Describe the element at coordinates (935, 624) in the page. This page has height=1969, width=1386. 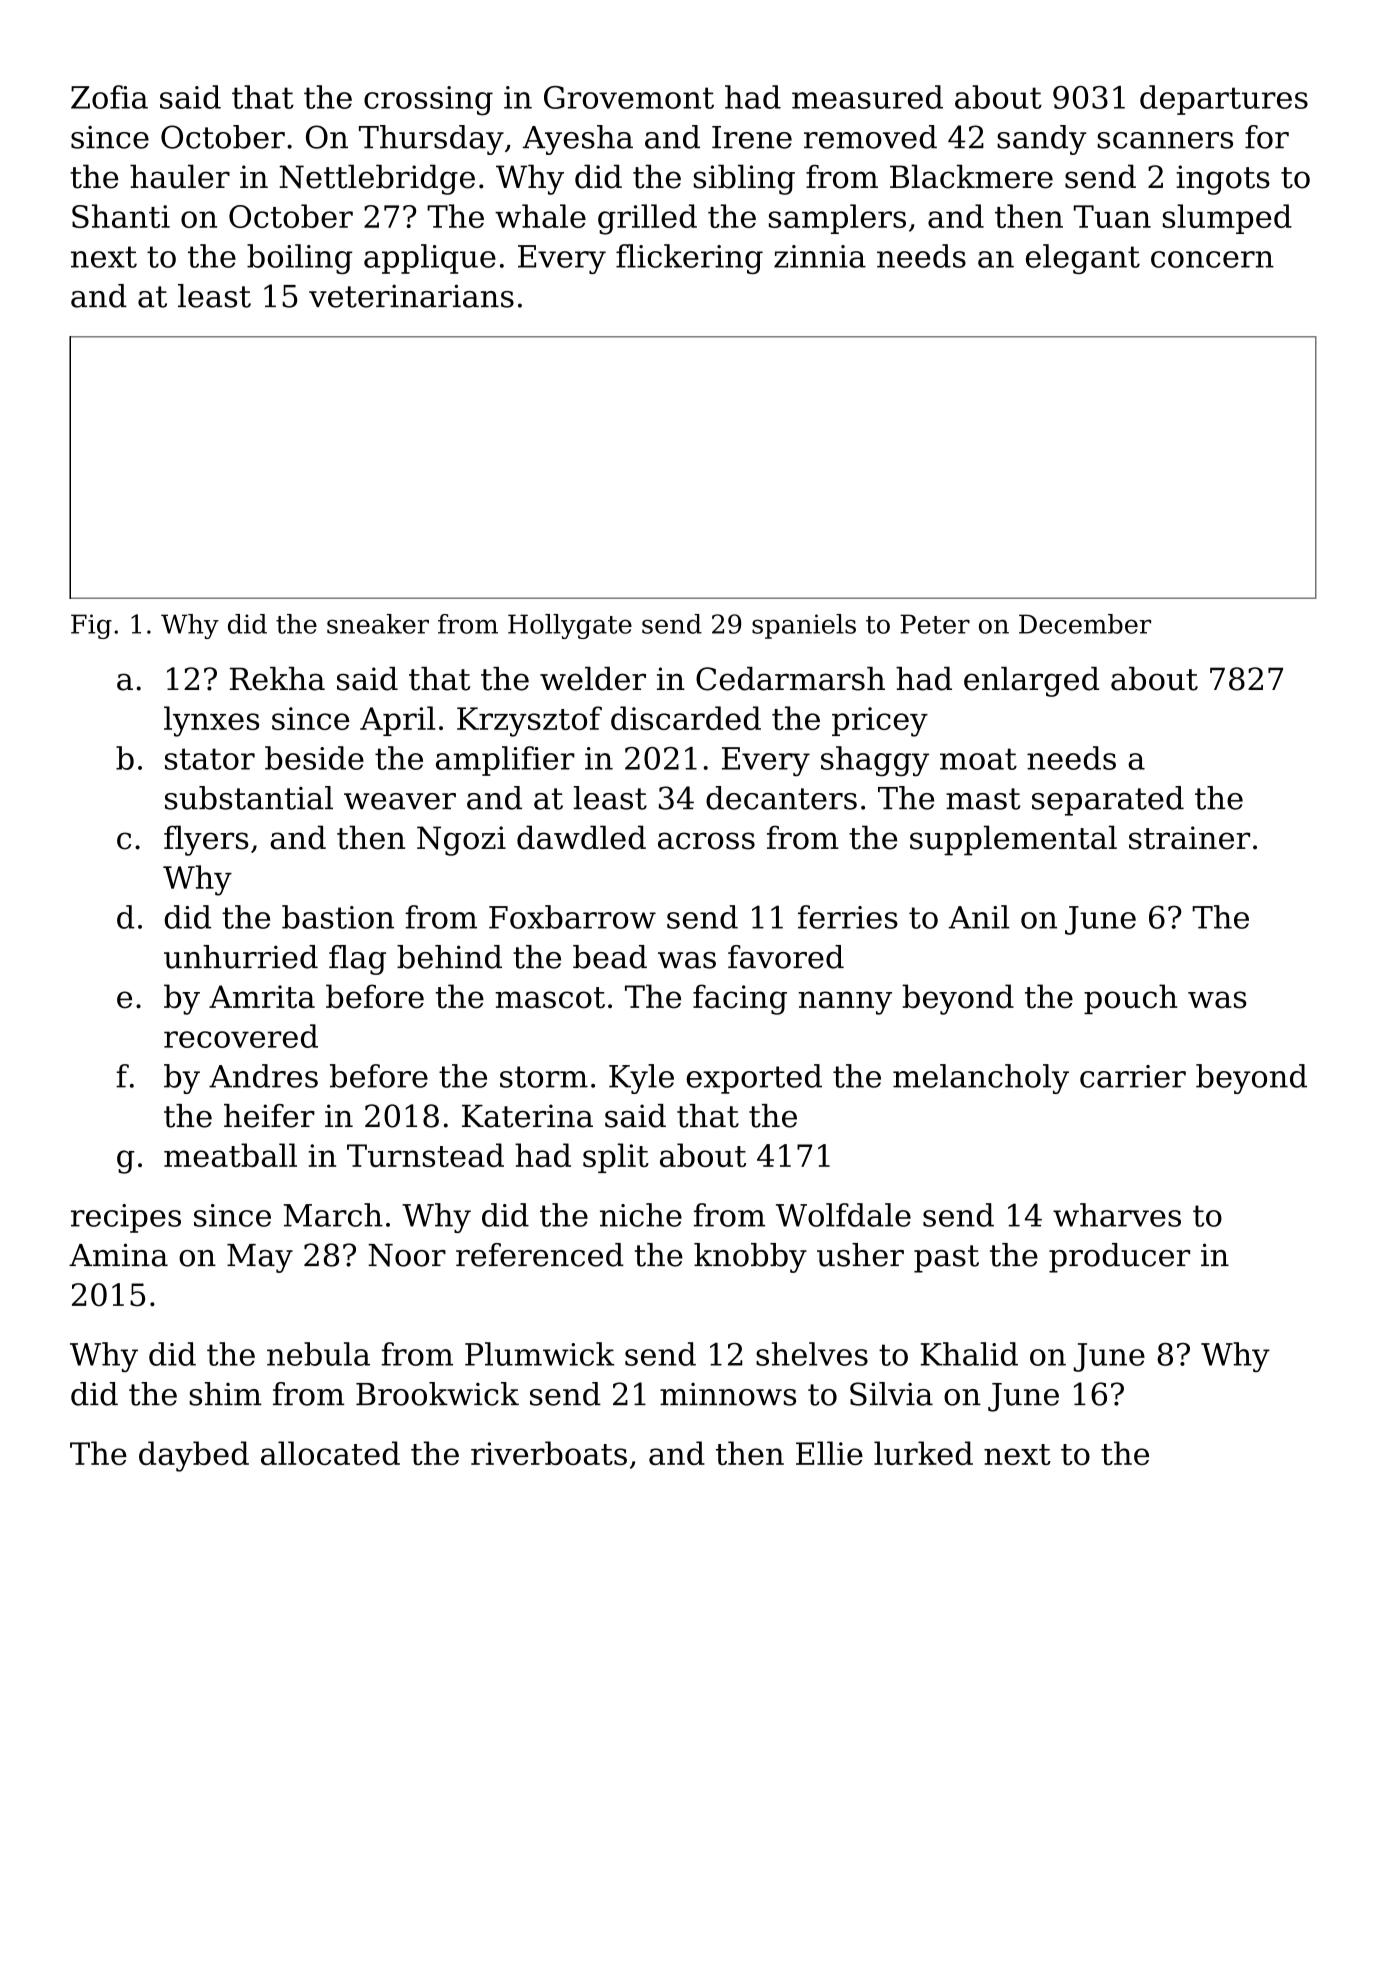
I see `Peter` at that location.
